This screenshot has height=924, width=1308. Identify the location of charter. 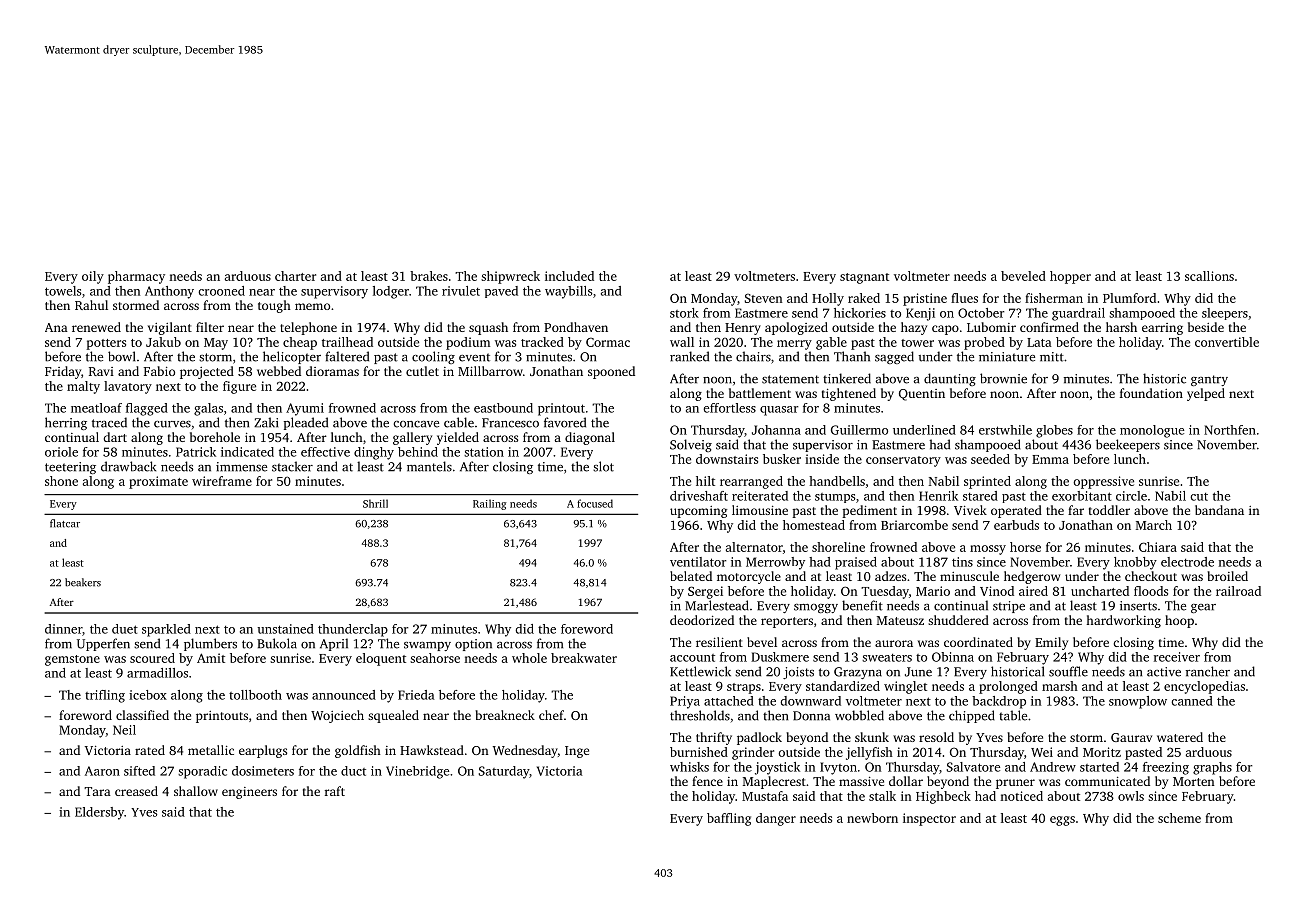
(295, 276).
